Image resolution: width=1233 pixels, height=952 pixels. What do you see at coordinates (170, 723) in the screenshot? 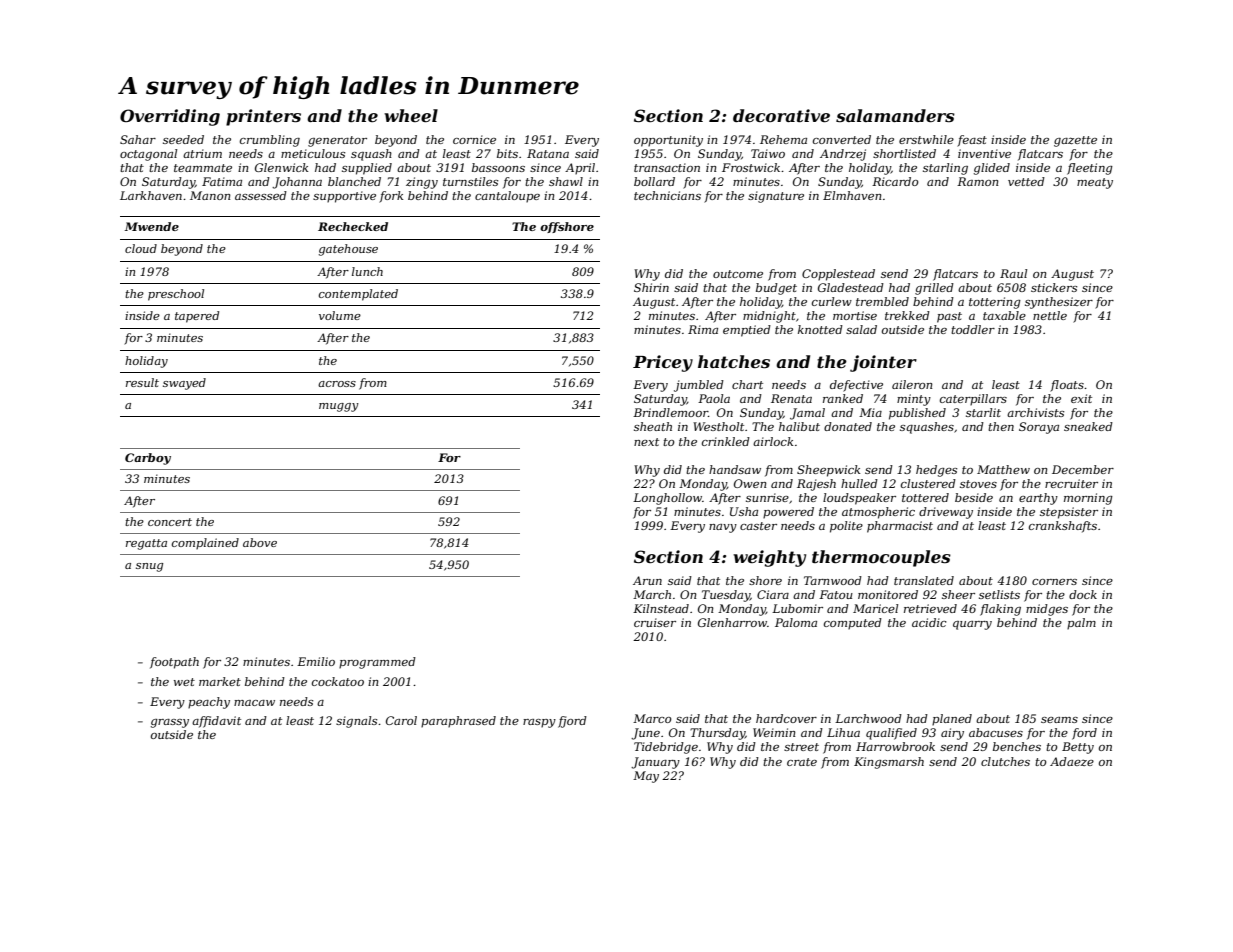
I see `grassy` at bounding box center [170, 723].
